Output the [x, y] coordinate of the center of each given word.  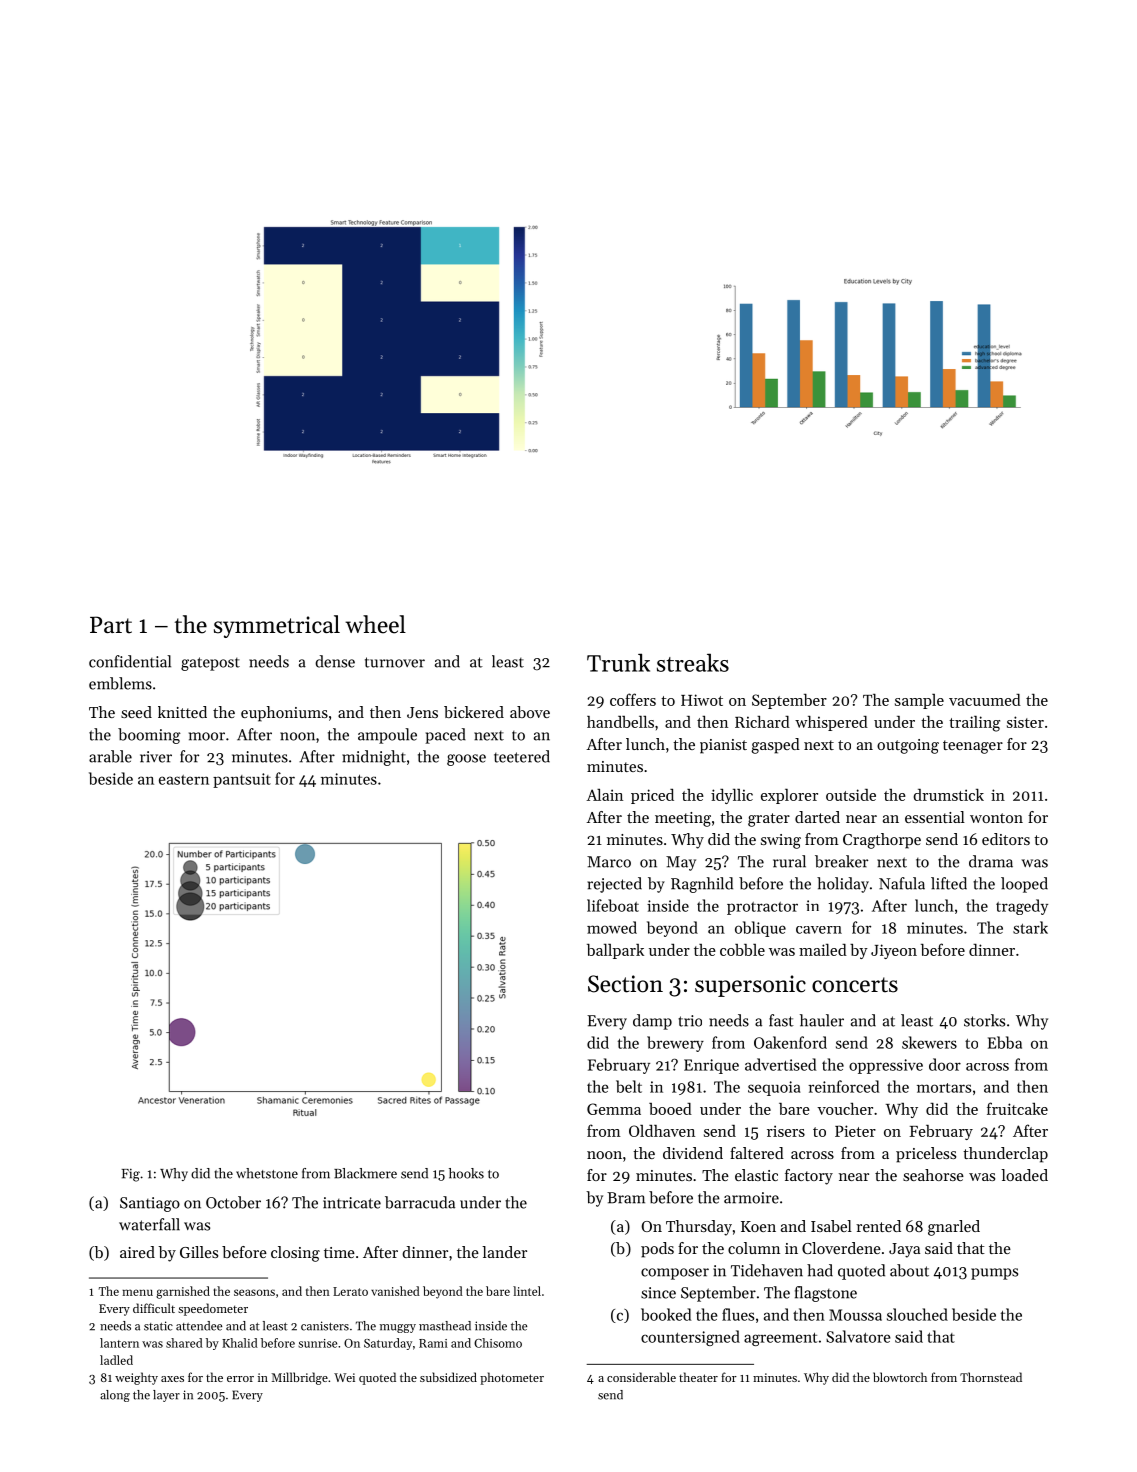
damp [652, 1022]
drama [991, 861]
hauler [822, 1020]
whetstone [267, 1173]
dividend [693, 1153]
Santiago [150, 1204]
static [158, 1326]
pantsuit [242, 780]
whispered [831, 723]
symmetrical [277, 626]
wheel [375, 624]
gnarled [954, 1228]
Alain [604, 794]
